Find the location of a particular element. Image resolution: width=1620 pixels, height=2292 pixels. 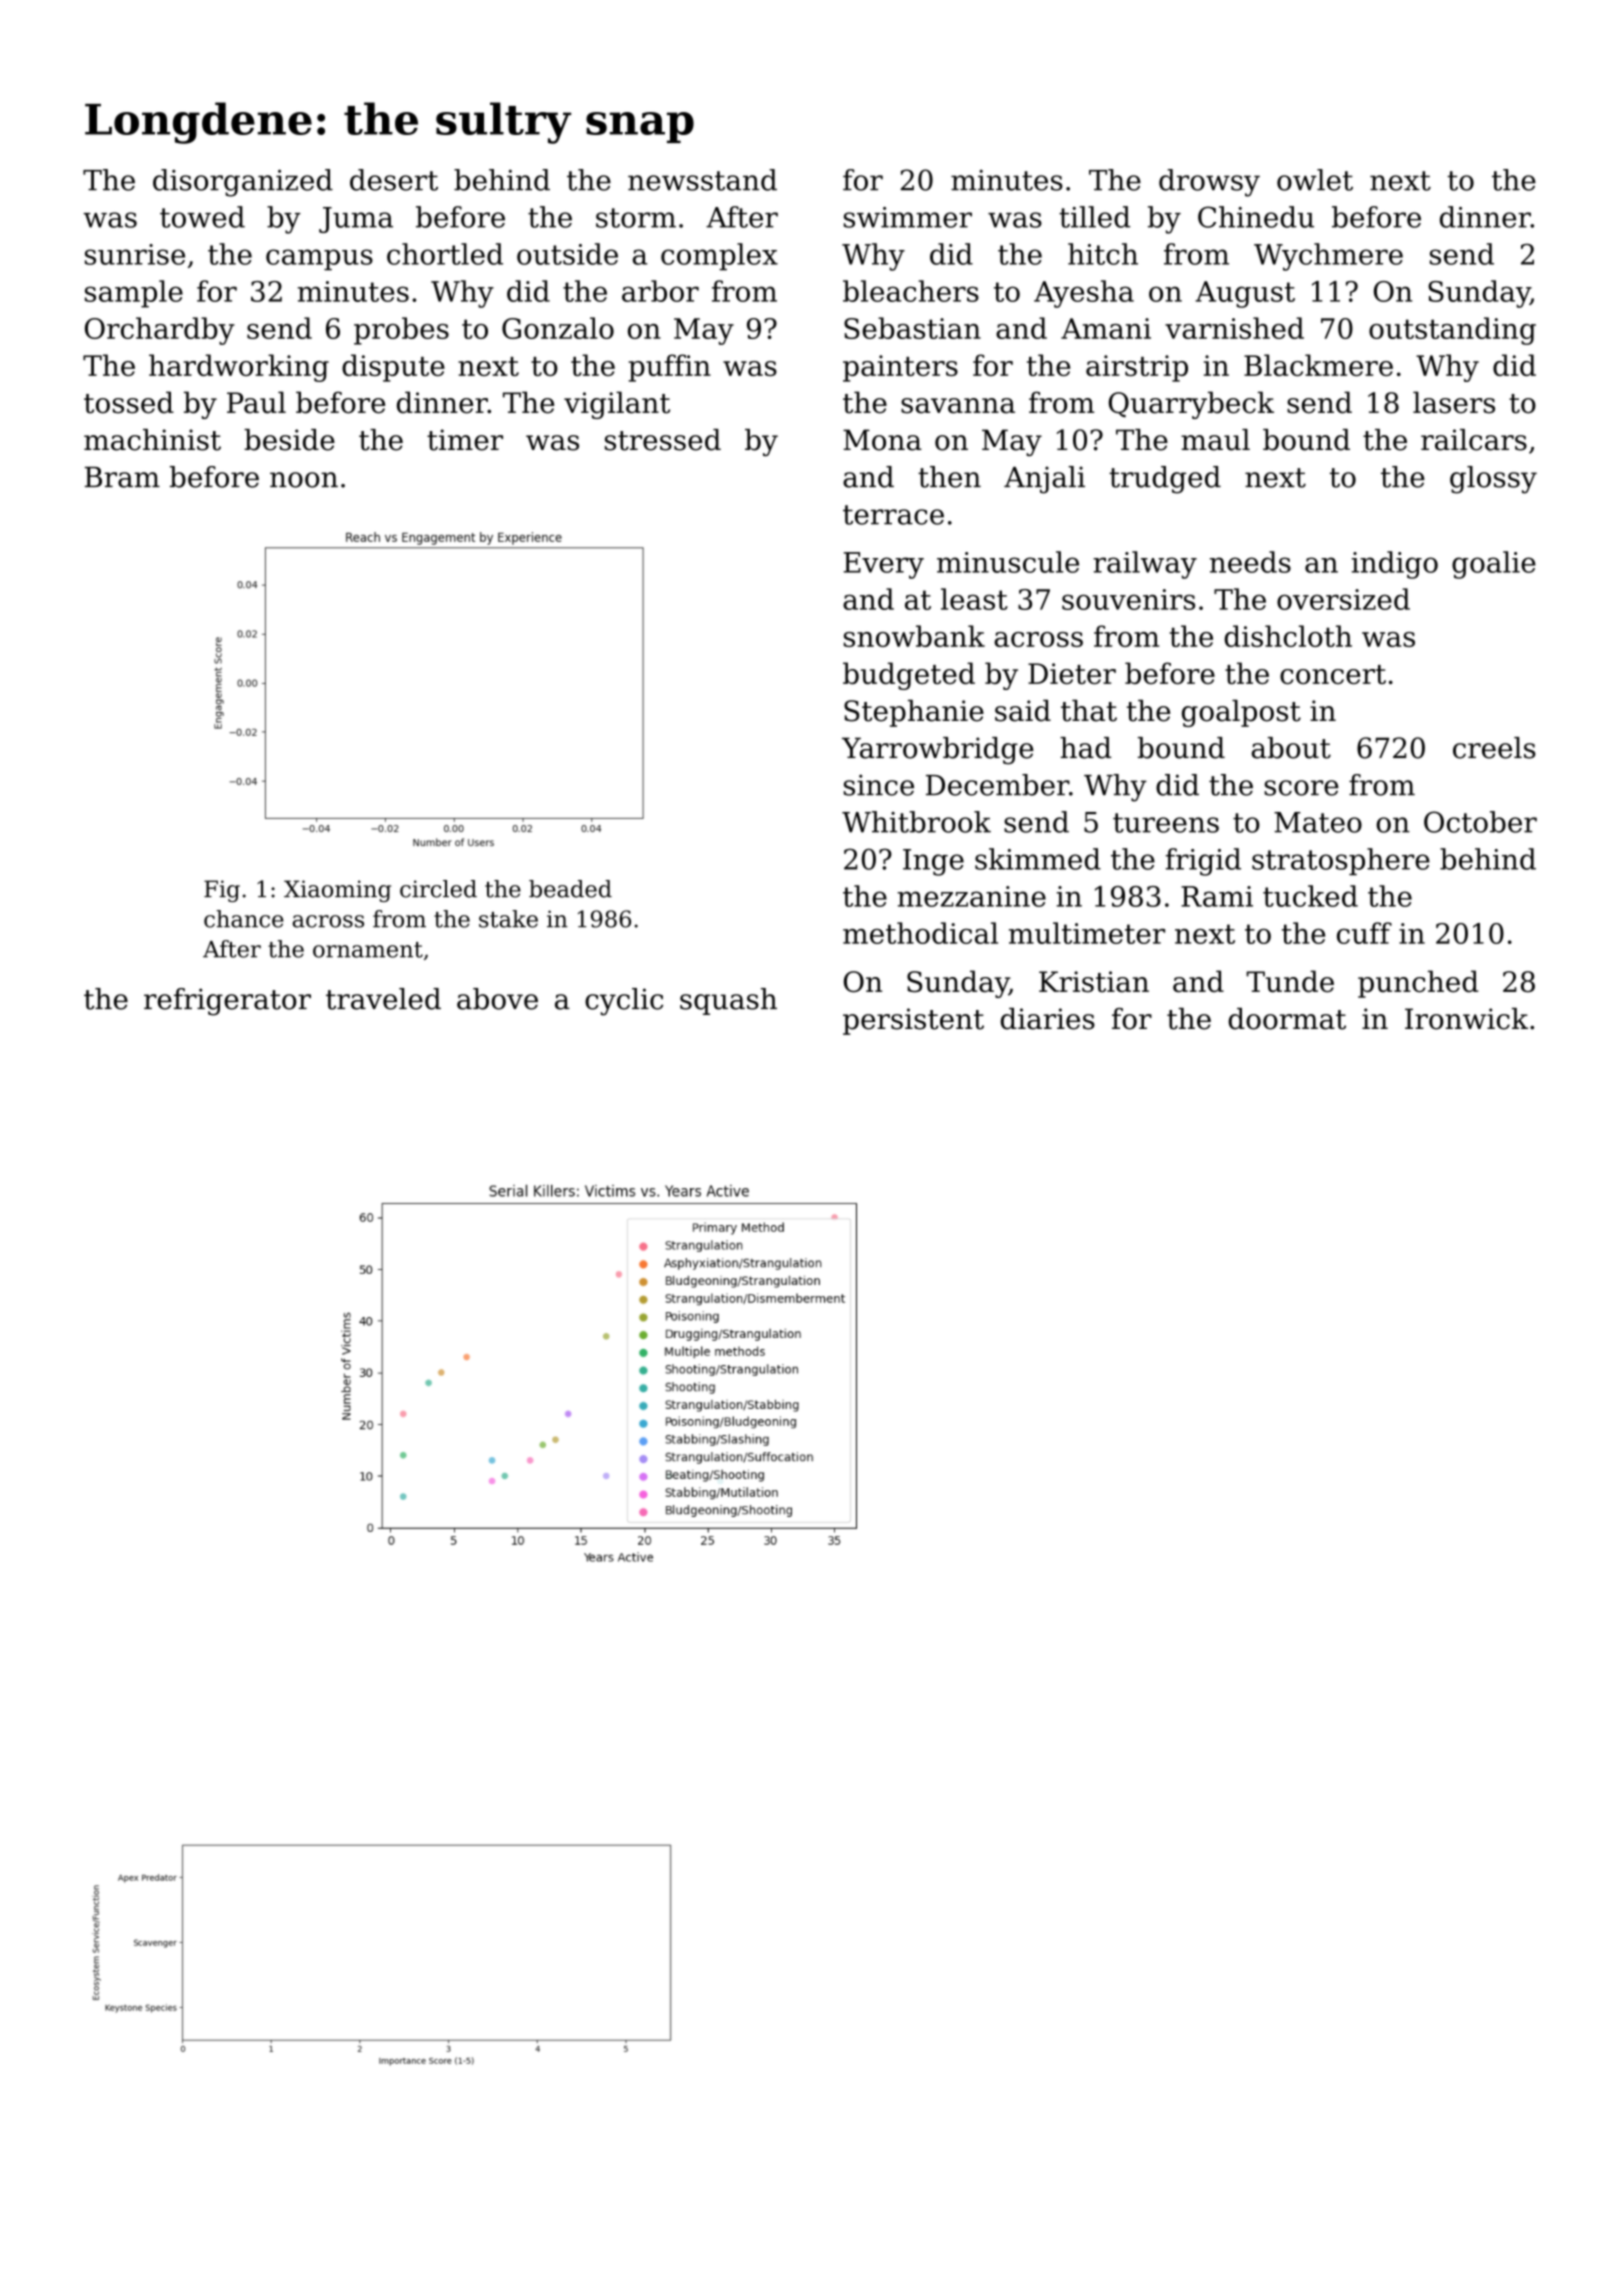

noon is located at coordinates (304, 480).
